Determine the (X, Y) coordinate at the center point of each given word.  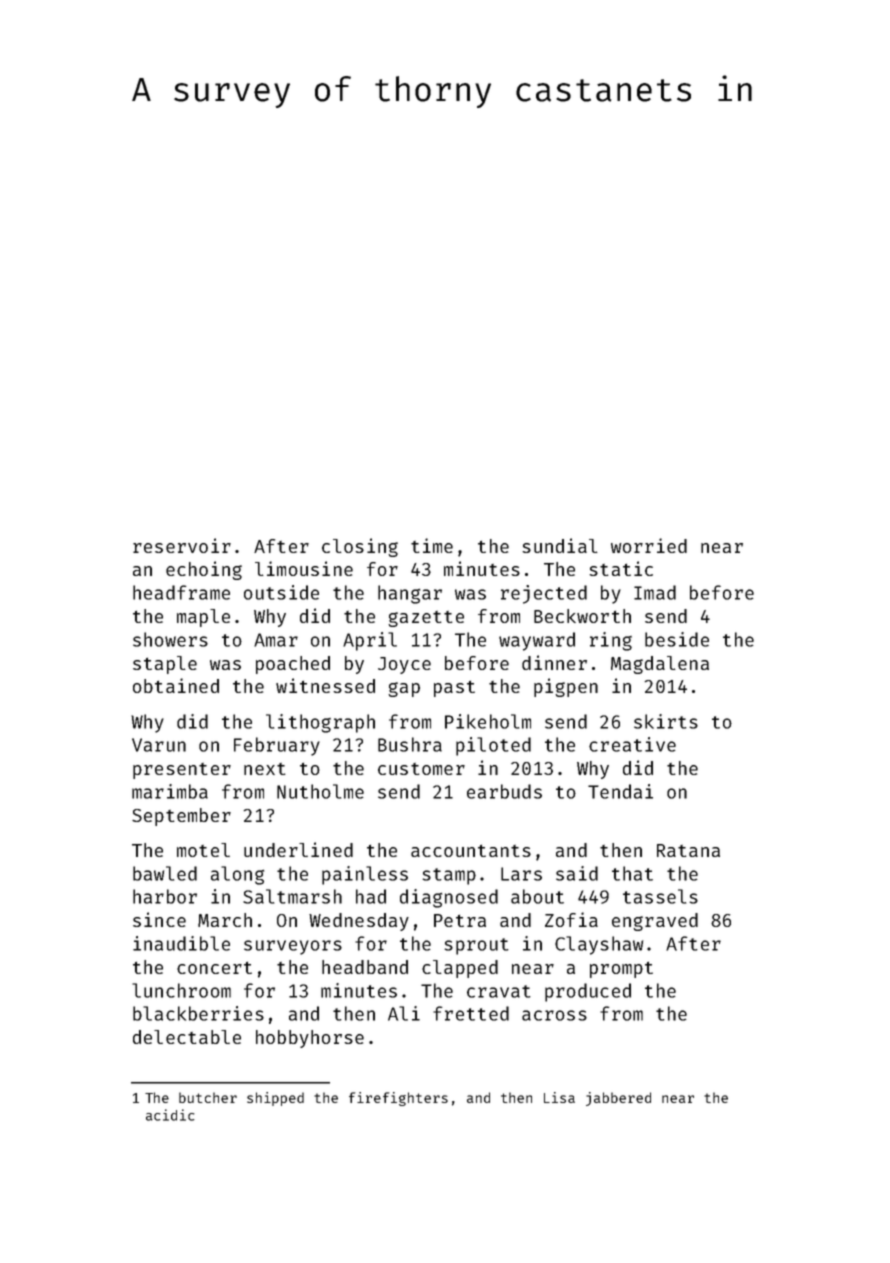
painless (365, 875)
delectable (187, 1037)
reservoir (182, 545)
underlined (298, 849)
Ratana (688, 850)
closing (360, 547)
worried (649, 545)
